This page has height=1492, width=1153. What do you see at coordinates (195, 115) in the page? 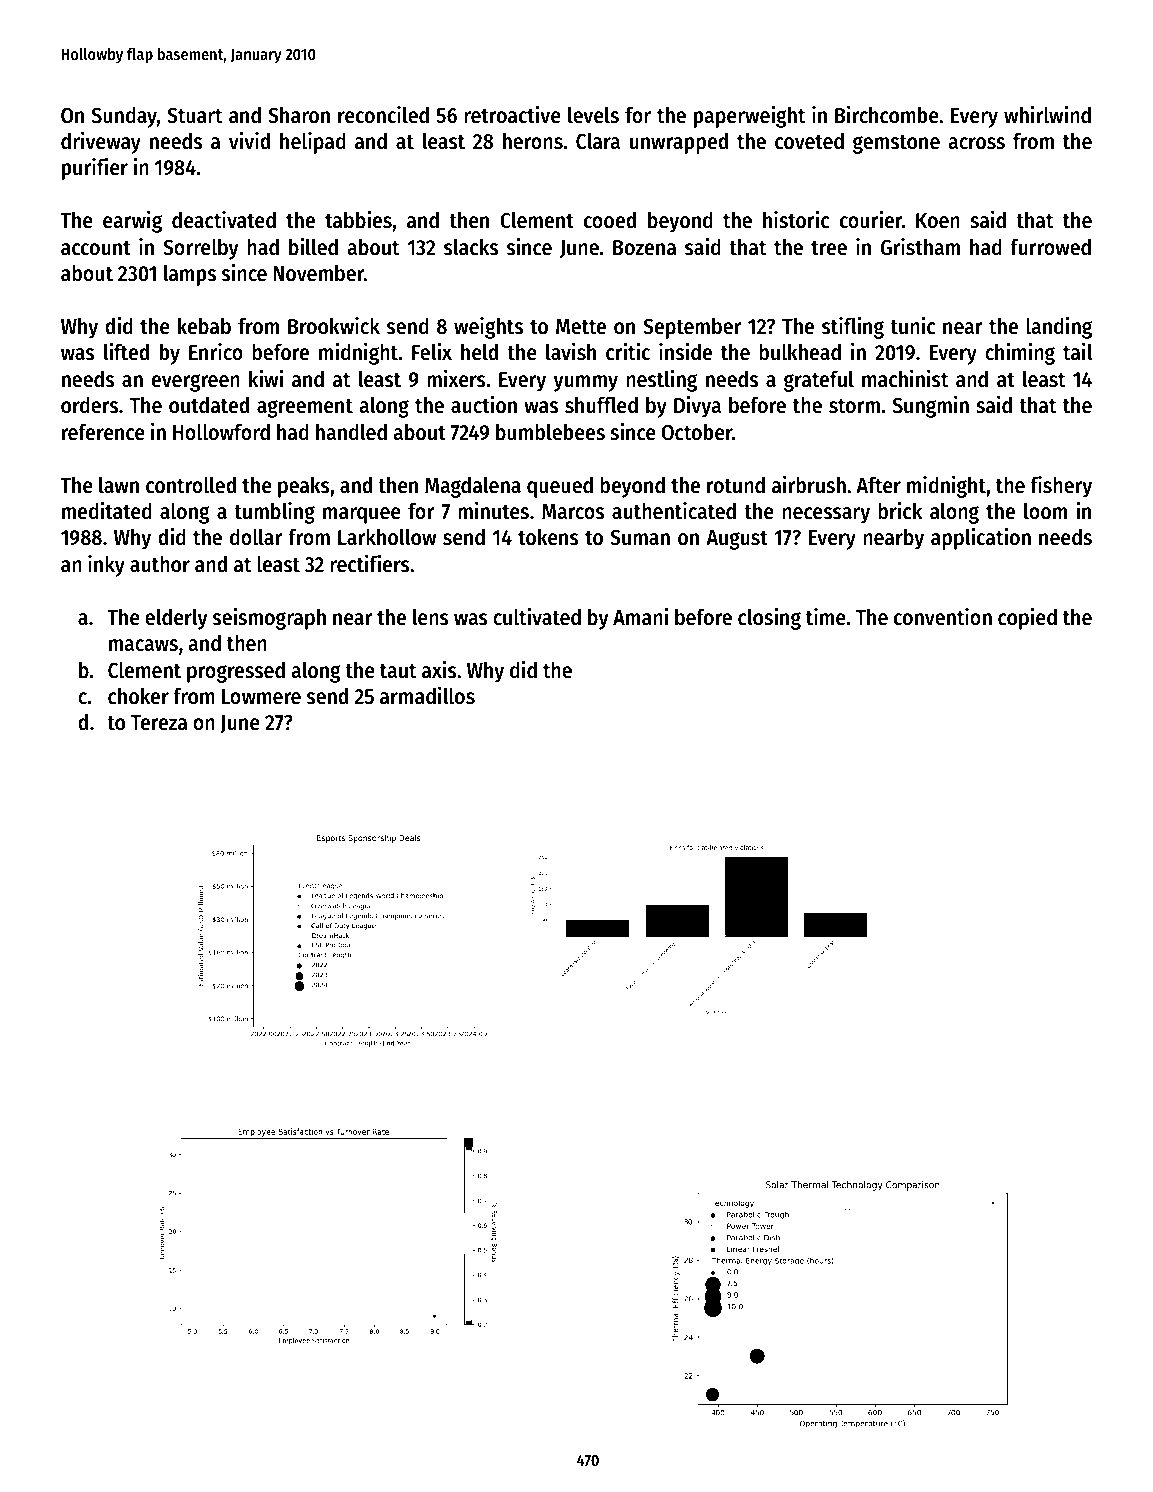
I see `Stuart` at bounding box center [195, 115].
